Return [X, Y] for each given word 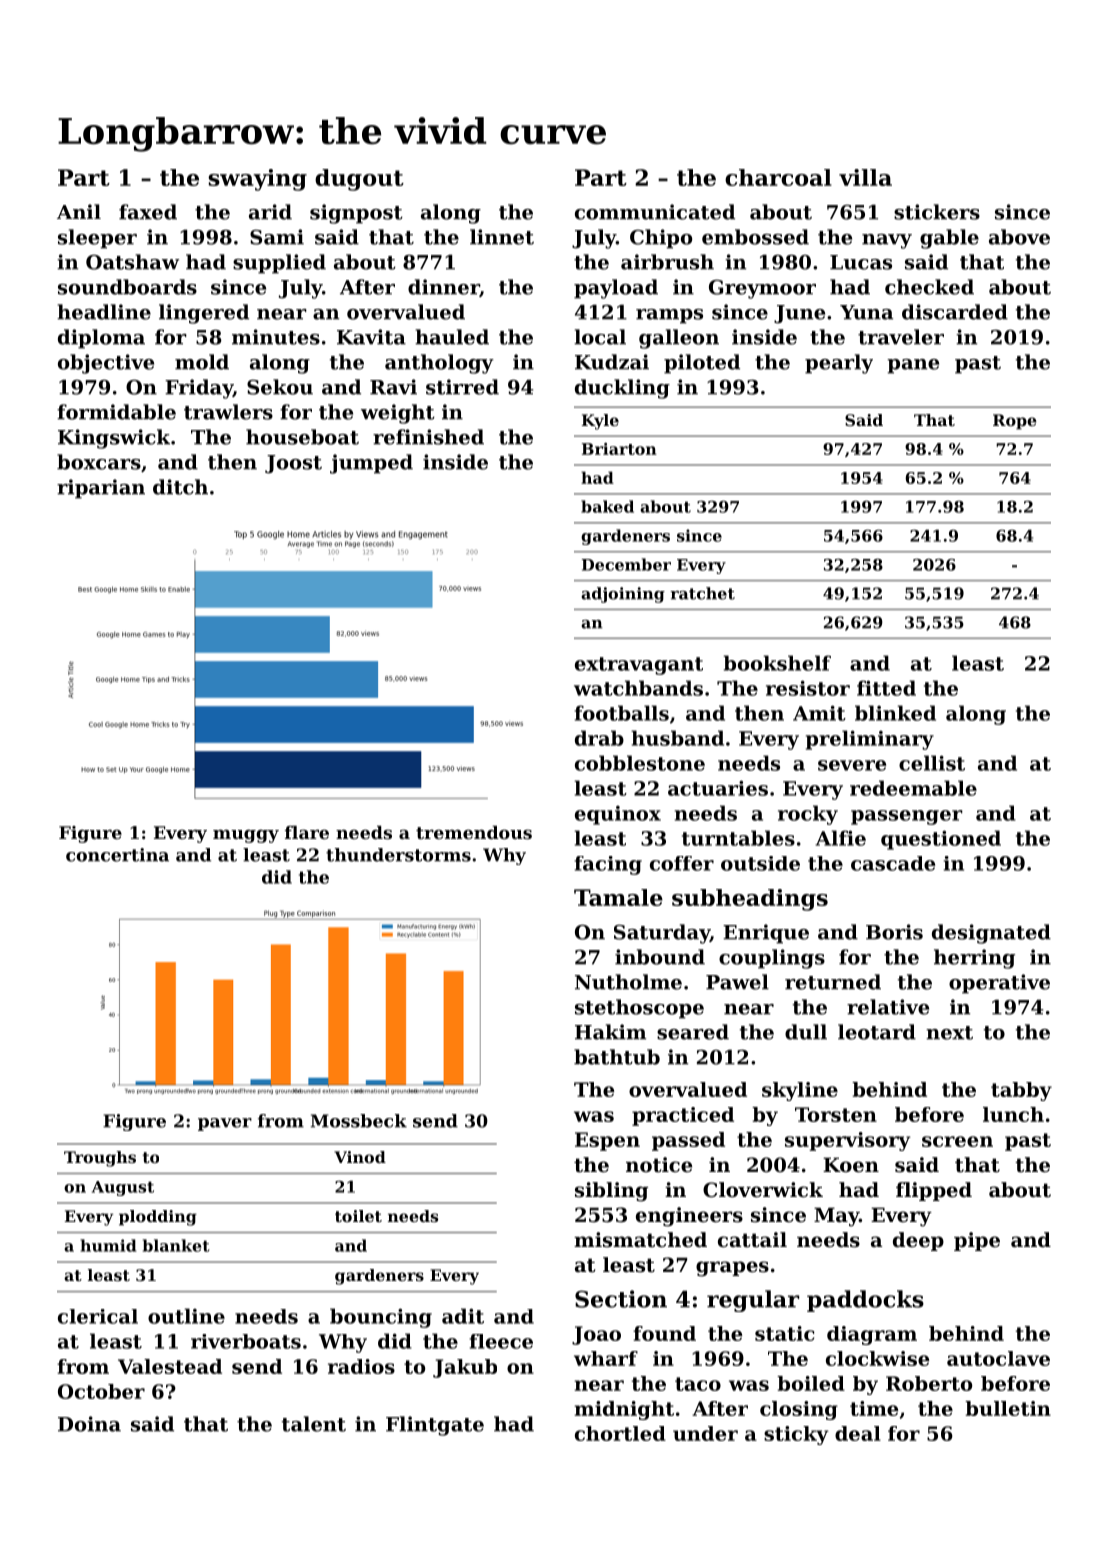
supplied [279, 264]
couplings [772, 959]
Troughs [100, 1159]
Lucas [861, 262]
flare [307, 832]
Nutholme [628, 982]
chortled [620, 1433]
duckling [622, 389]
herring [974, 959]
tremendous [474, 832]
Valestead [170, 1366]
